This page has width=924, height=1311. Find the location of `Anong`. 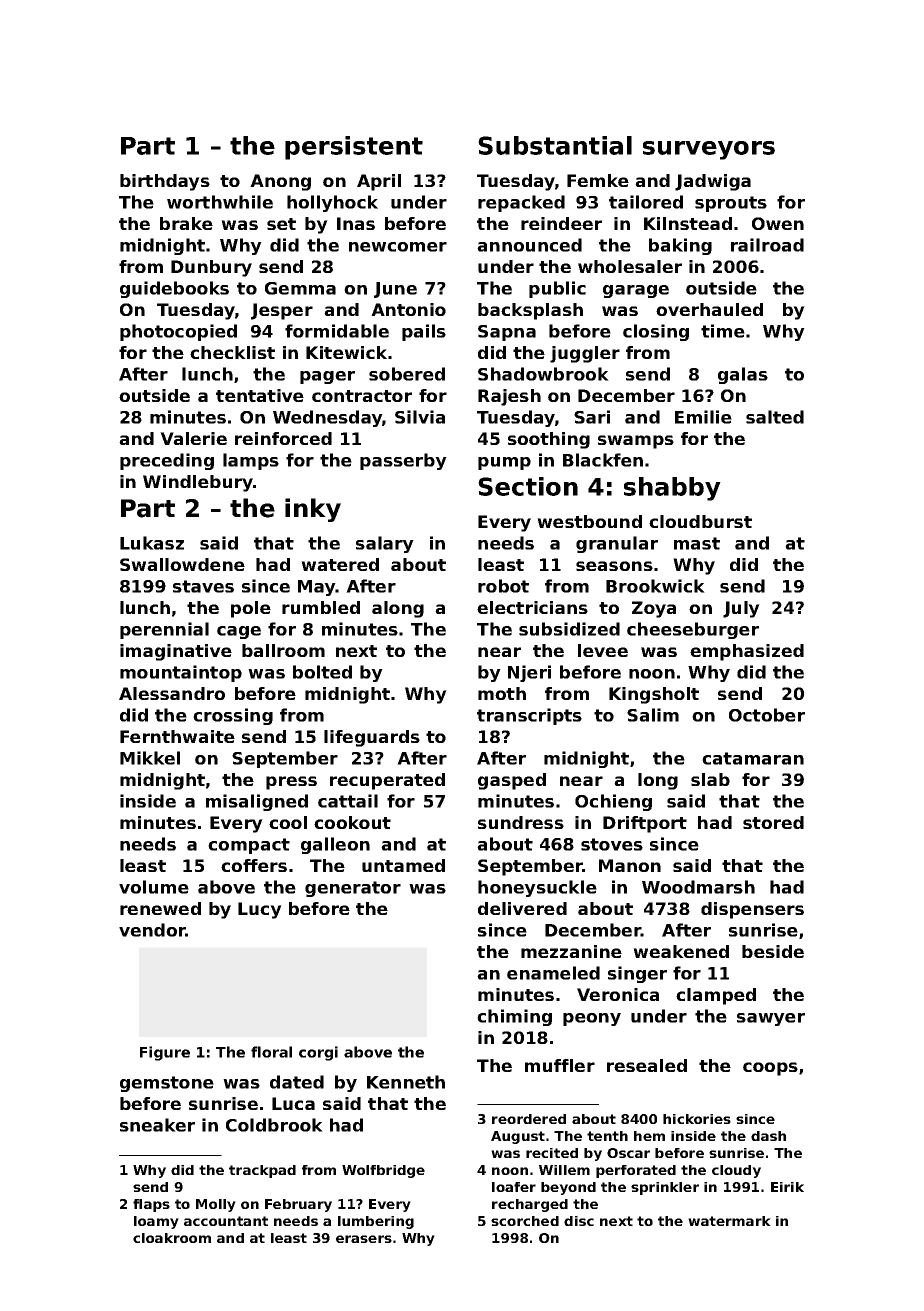

Anong is located at coordinates (280, 182).
